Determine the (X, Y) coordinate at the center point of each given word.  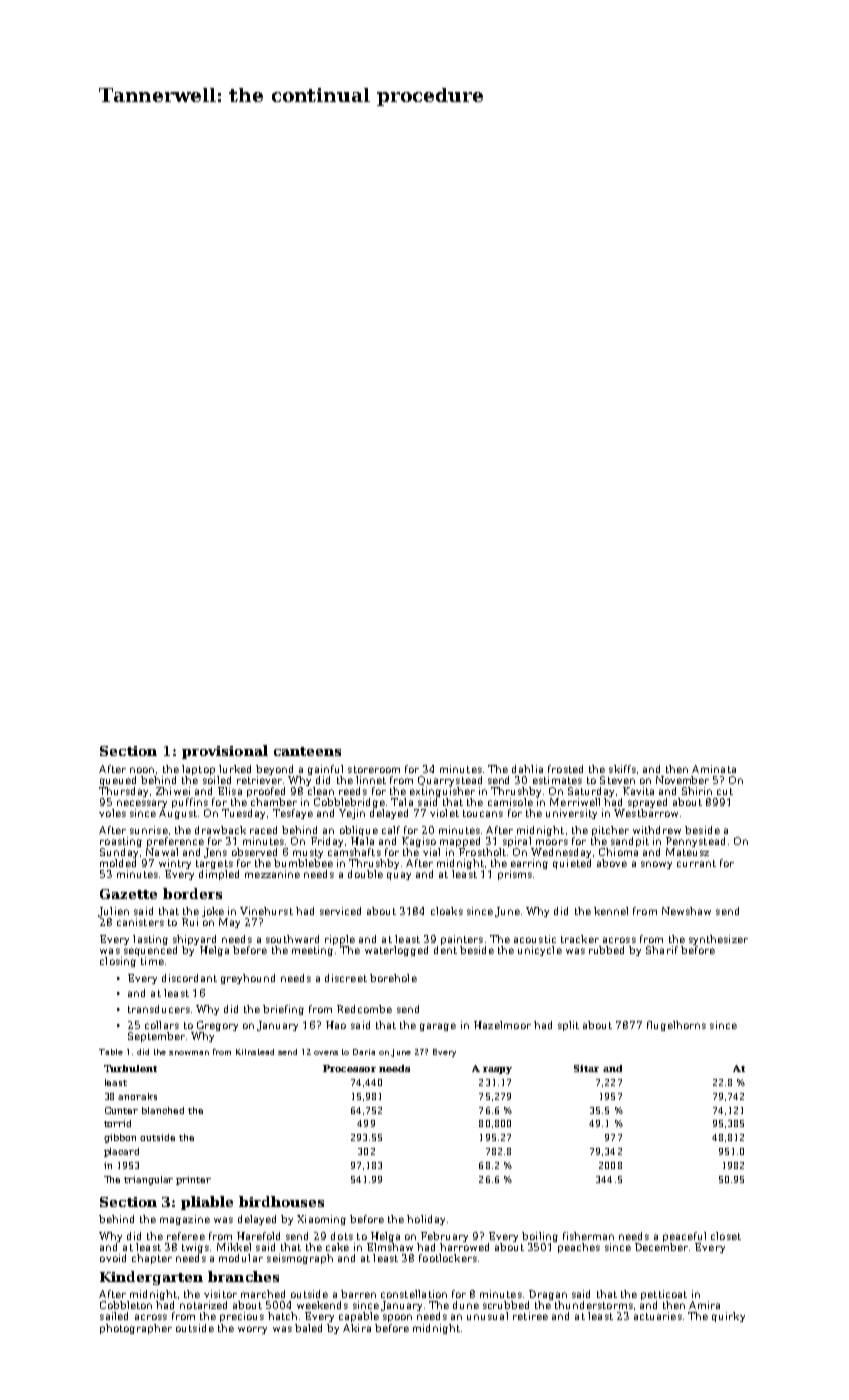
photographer (136, 1329)
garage (438, 1027)
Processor (349, 1068)
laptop (198, 770)
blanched (163, 1110)
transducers (159, 1009)
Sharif (662, 950)
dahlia (527, 769)
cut (725, 791)
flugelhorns (676, 1026)
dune (466, 1305)
